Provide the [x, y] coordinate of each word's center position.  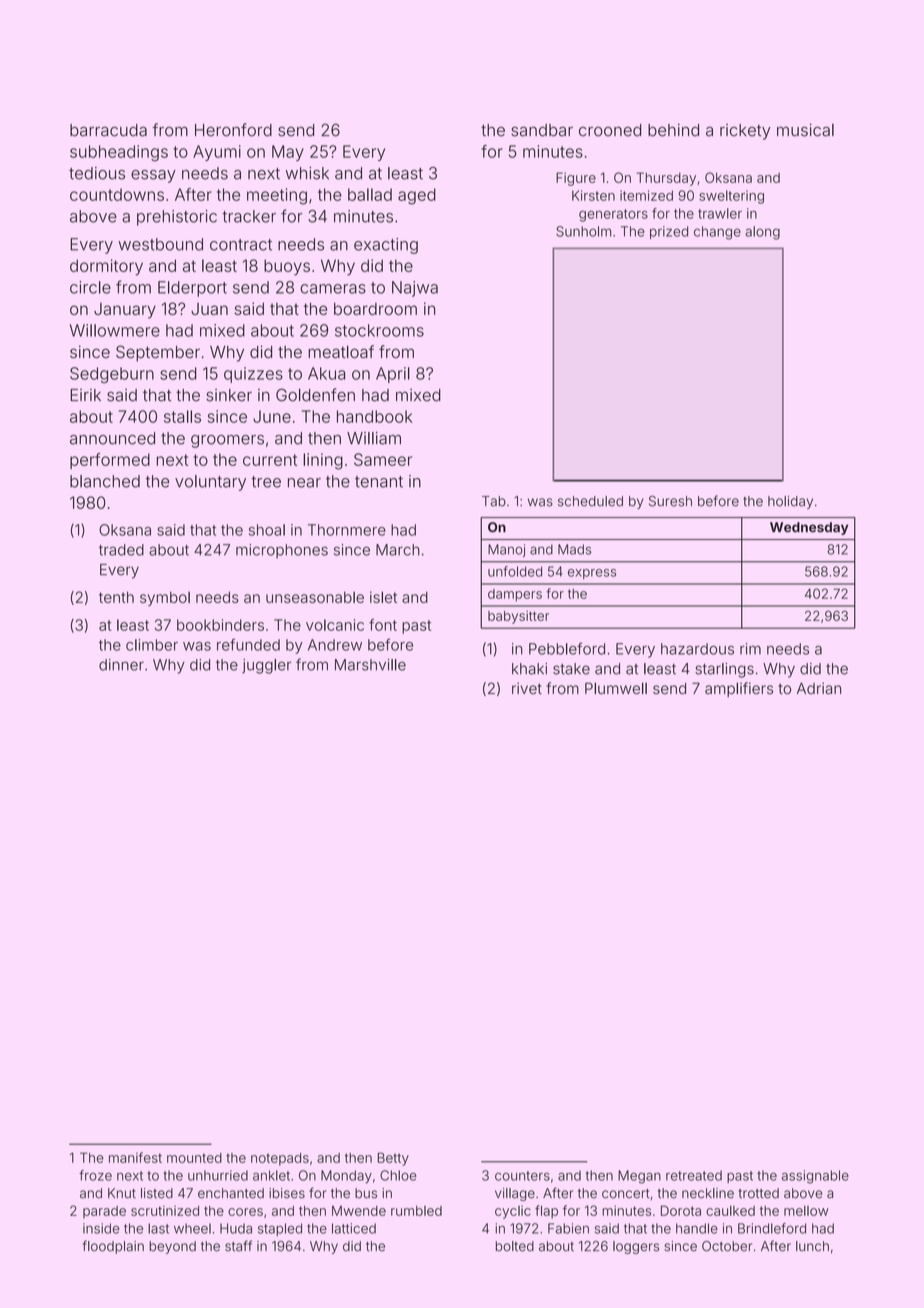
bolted [515, 1246]
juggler [266, 666]
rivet [527, 688]
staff [238, 1246]
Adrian [819, 688]
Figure [576, 179]
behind [673, 130]
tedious [97, 173]
